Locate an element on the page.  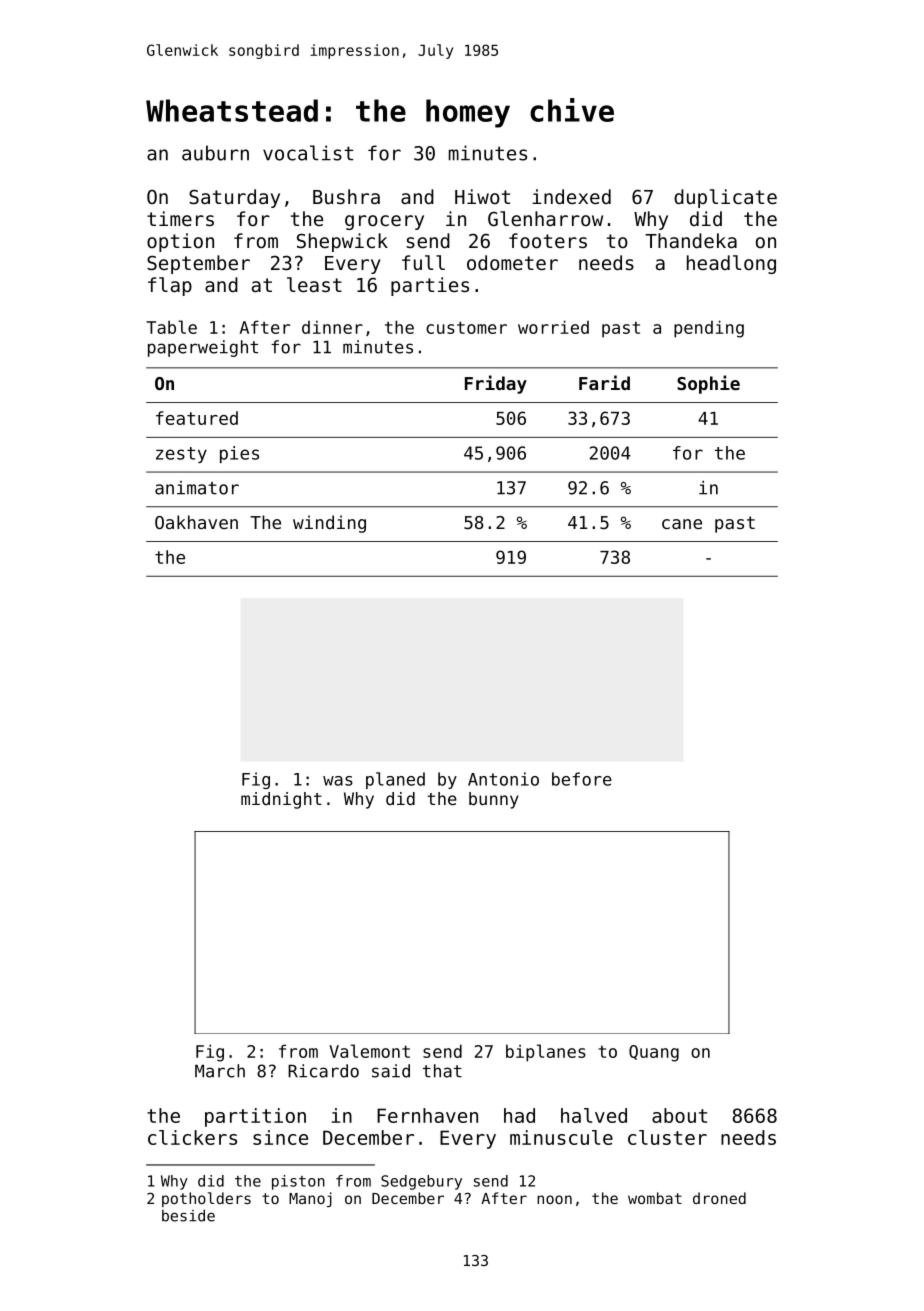
cane is located at coordinates (682, 524).
